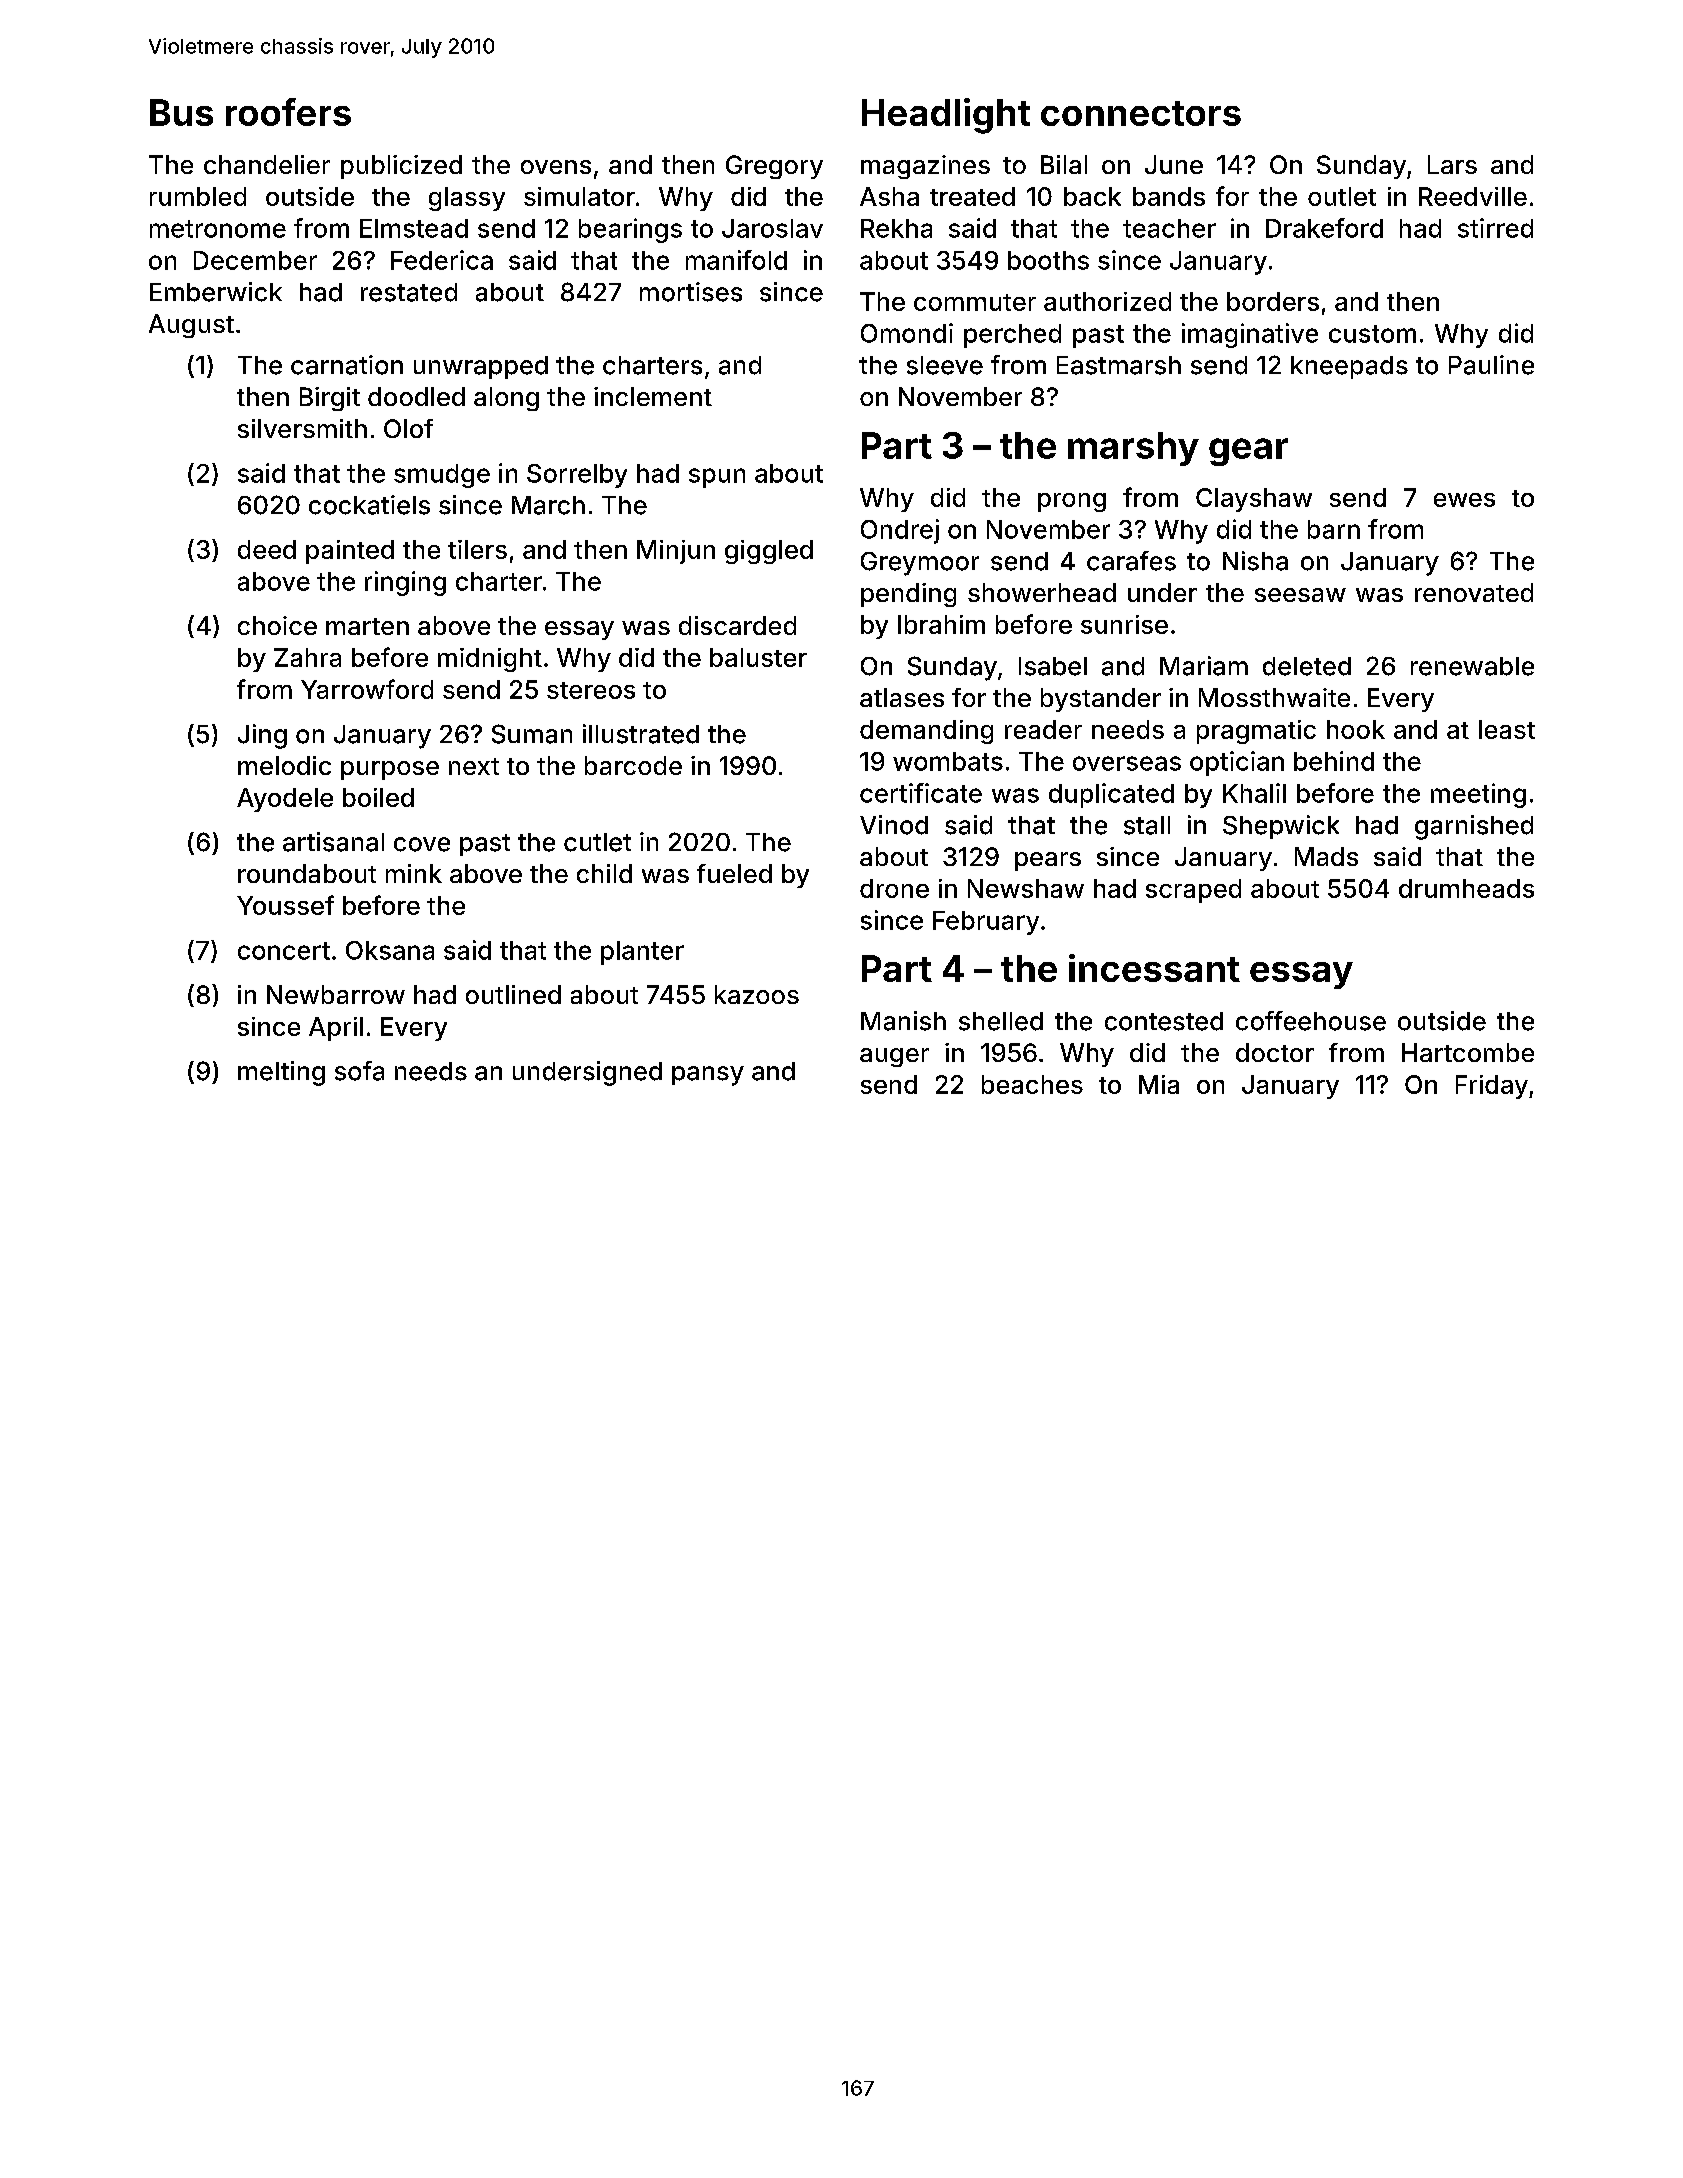  Describe the element at coordinates (1474, 827) in the screenshot. I see `garnished` at that location.
